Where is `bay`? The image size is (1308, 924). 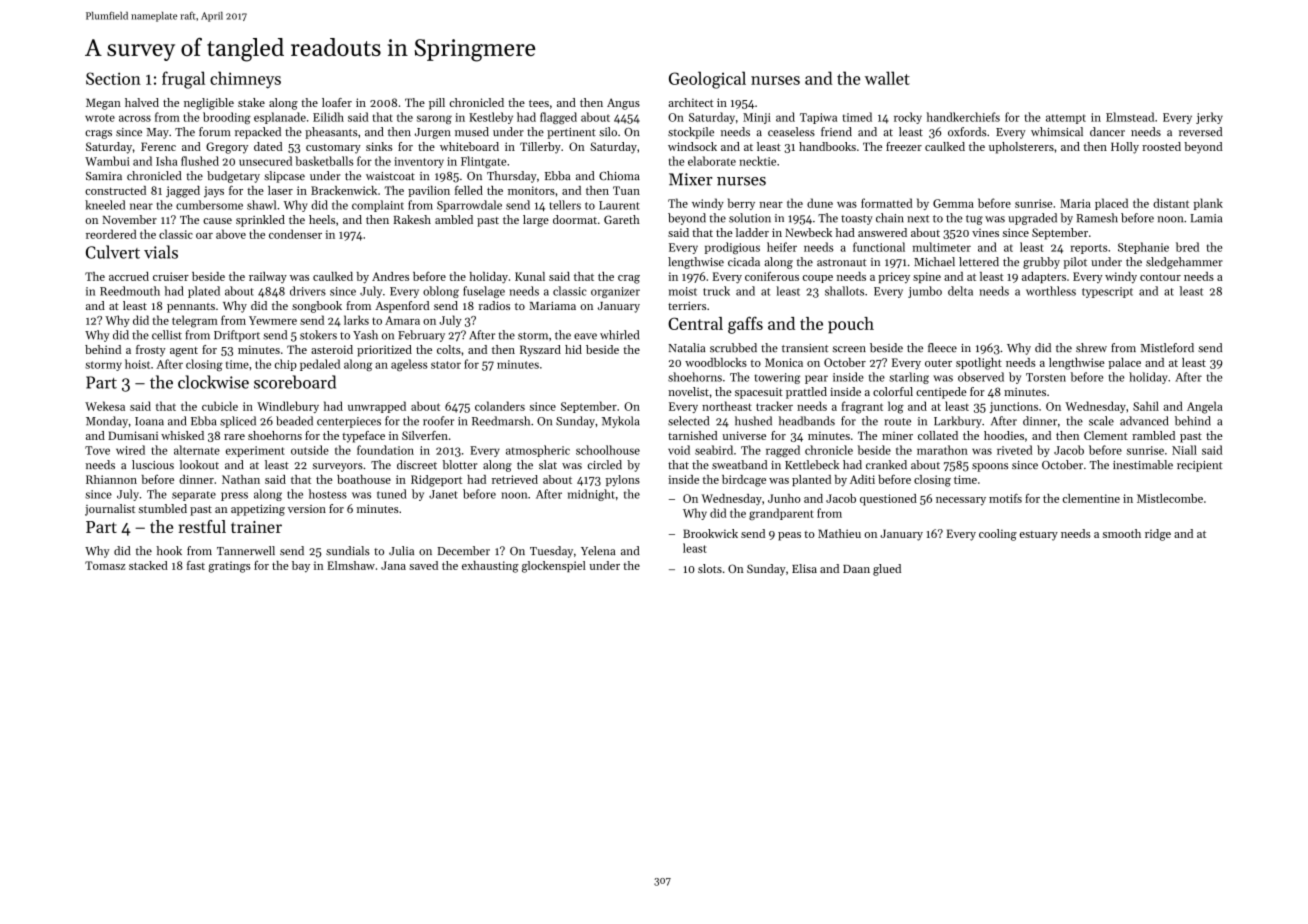 bay is located at coordinates (301, 567).
